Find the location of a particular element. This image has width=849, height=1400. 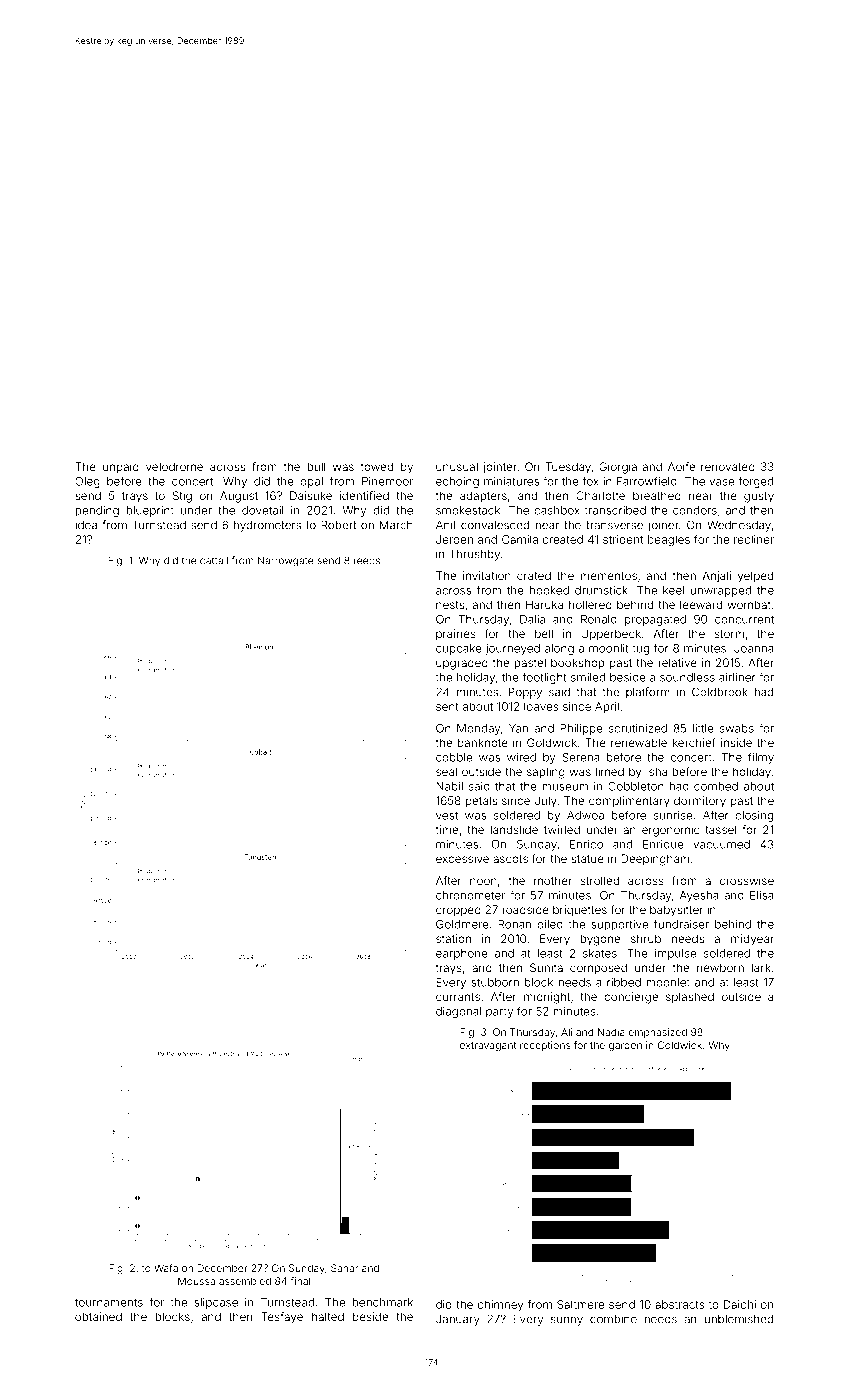

Coldwick is located at coordinates (680, 1045).
